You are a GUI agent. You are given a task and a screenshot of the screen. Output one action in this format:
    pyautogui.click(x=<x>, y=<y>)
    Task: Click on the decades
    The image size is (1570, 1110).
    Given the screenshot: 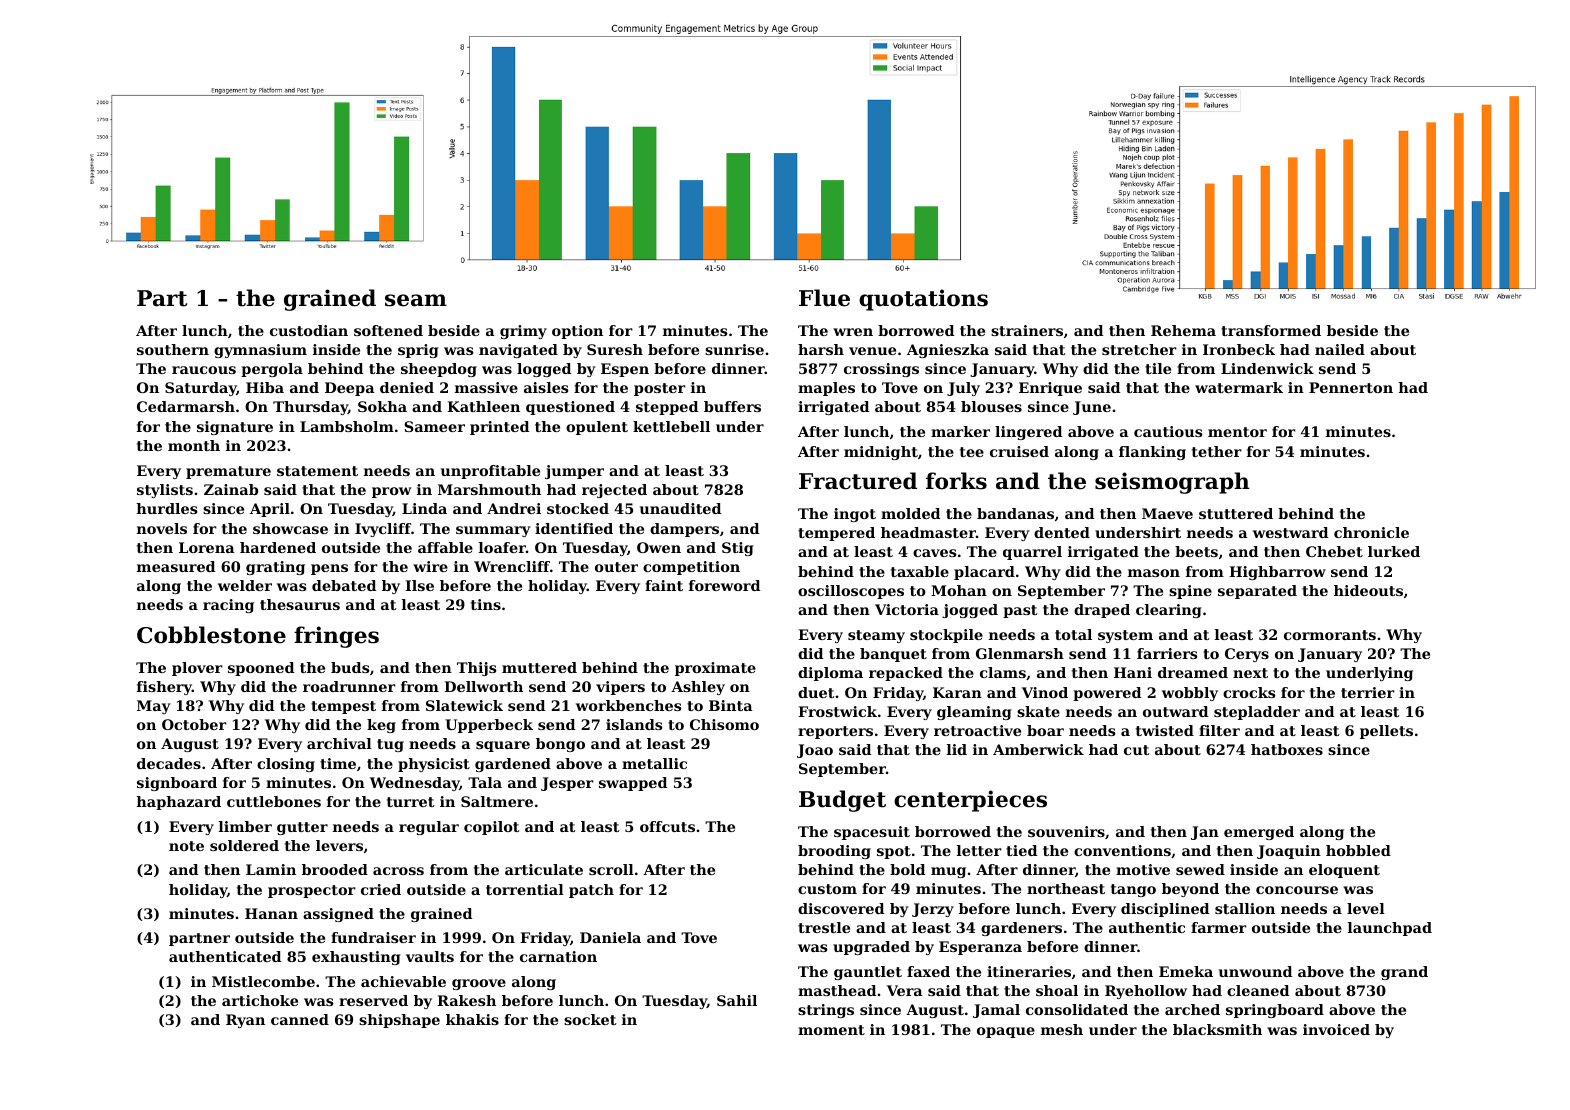 What is the action you would take?
    pyautogui.click(x=169, y=763)
